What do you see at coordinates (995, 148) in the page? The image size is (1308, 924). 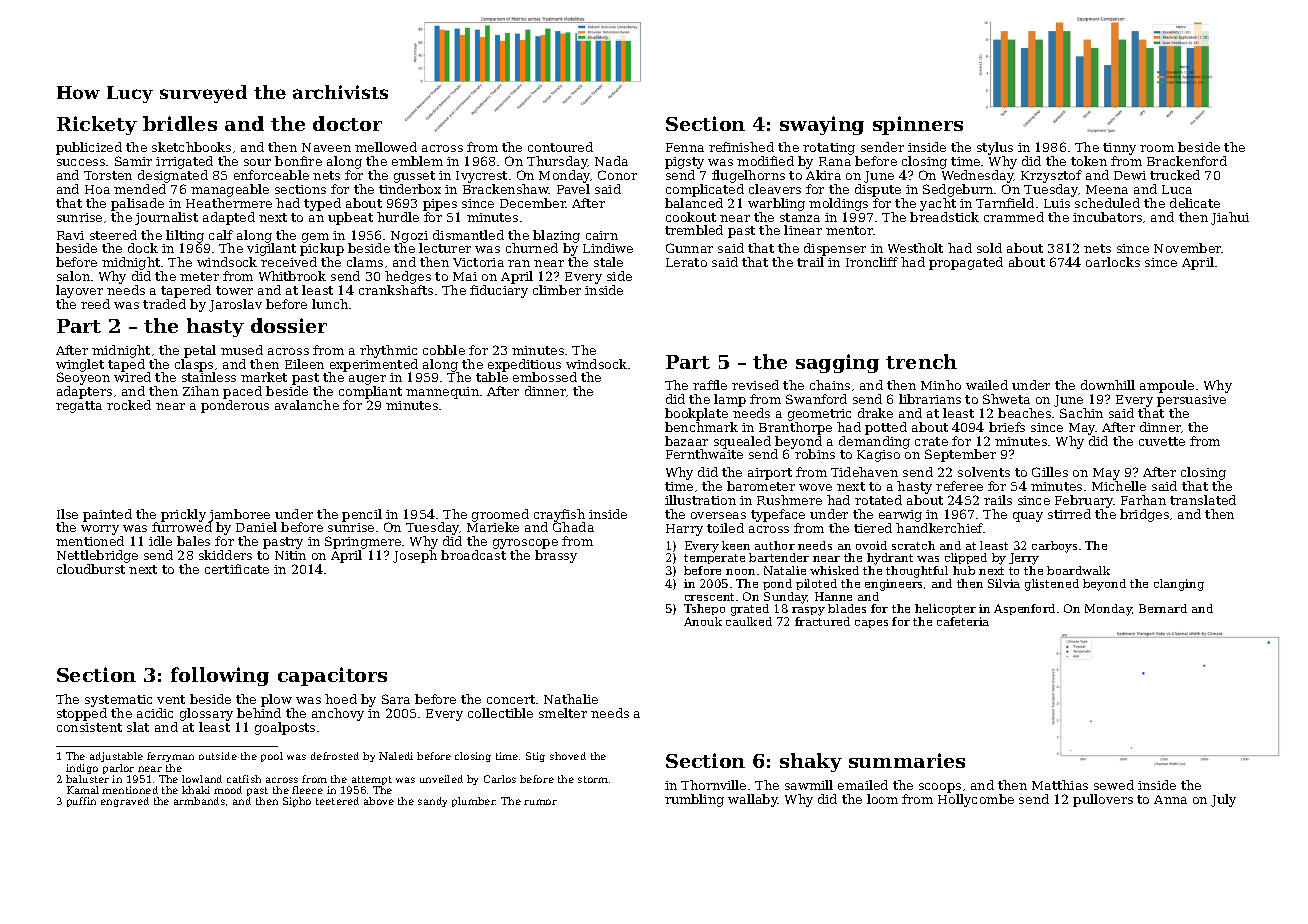 I see `stylus` at bounding box center [995, 148].
